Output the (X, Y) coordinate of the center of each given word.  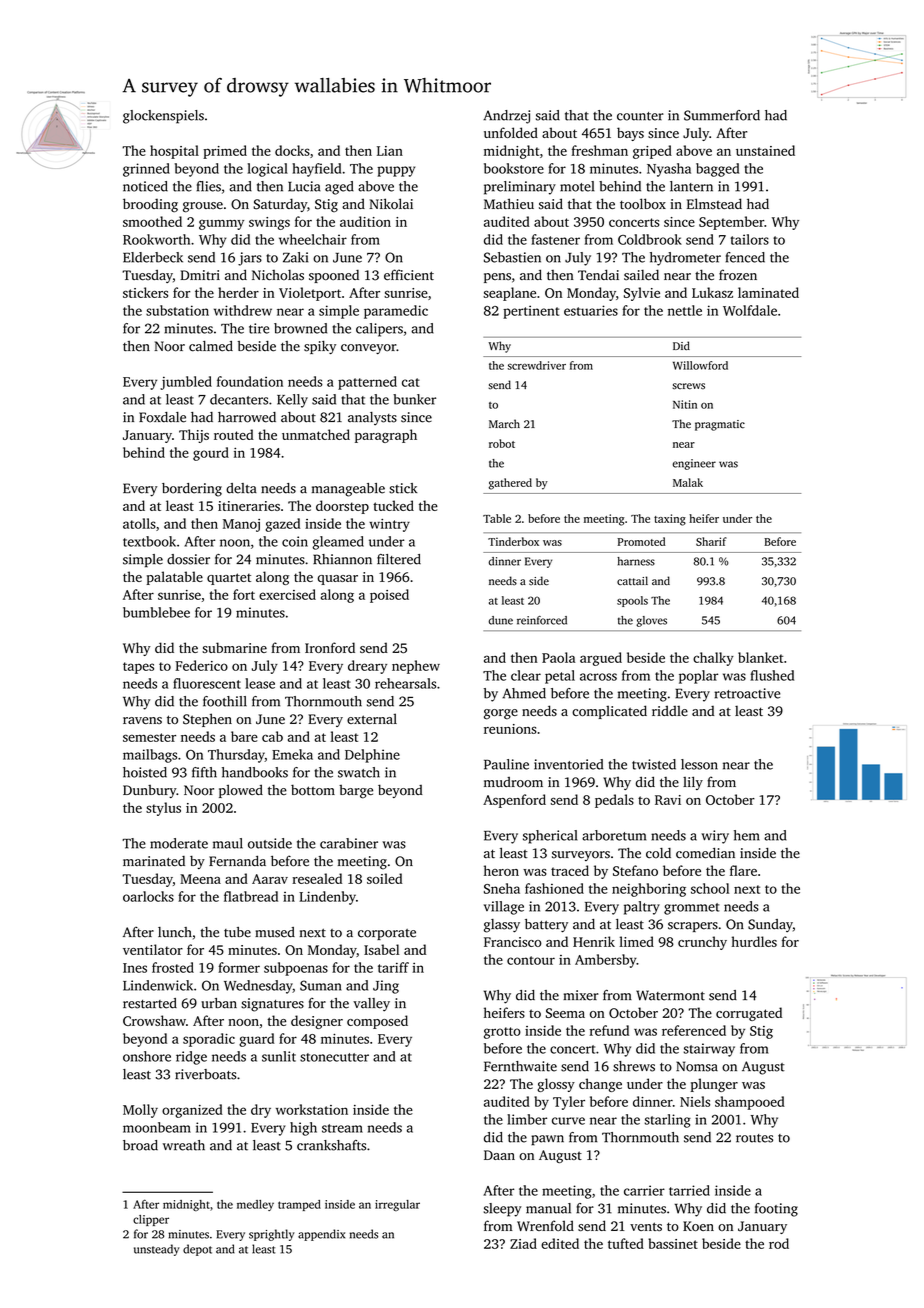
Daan (499, 1155)
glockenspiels (163, 117)
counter (640, 116)
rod (779, 1243)
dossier (188, 559)
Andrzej (506, 117)
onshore (147, 1056)
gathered (510, 484)
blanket (760, 657)
